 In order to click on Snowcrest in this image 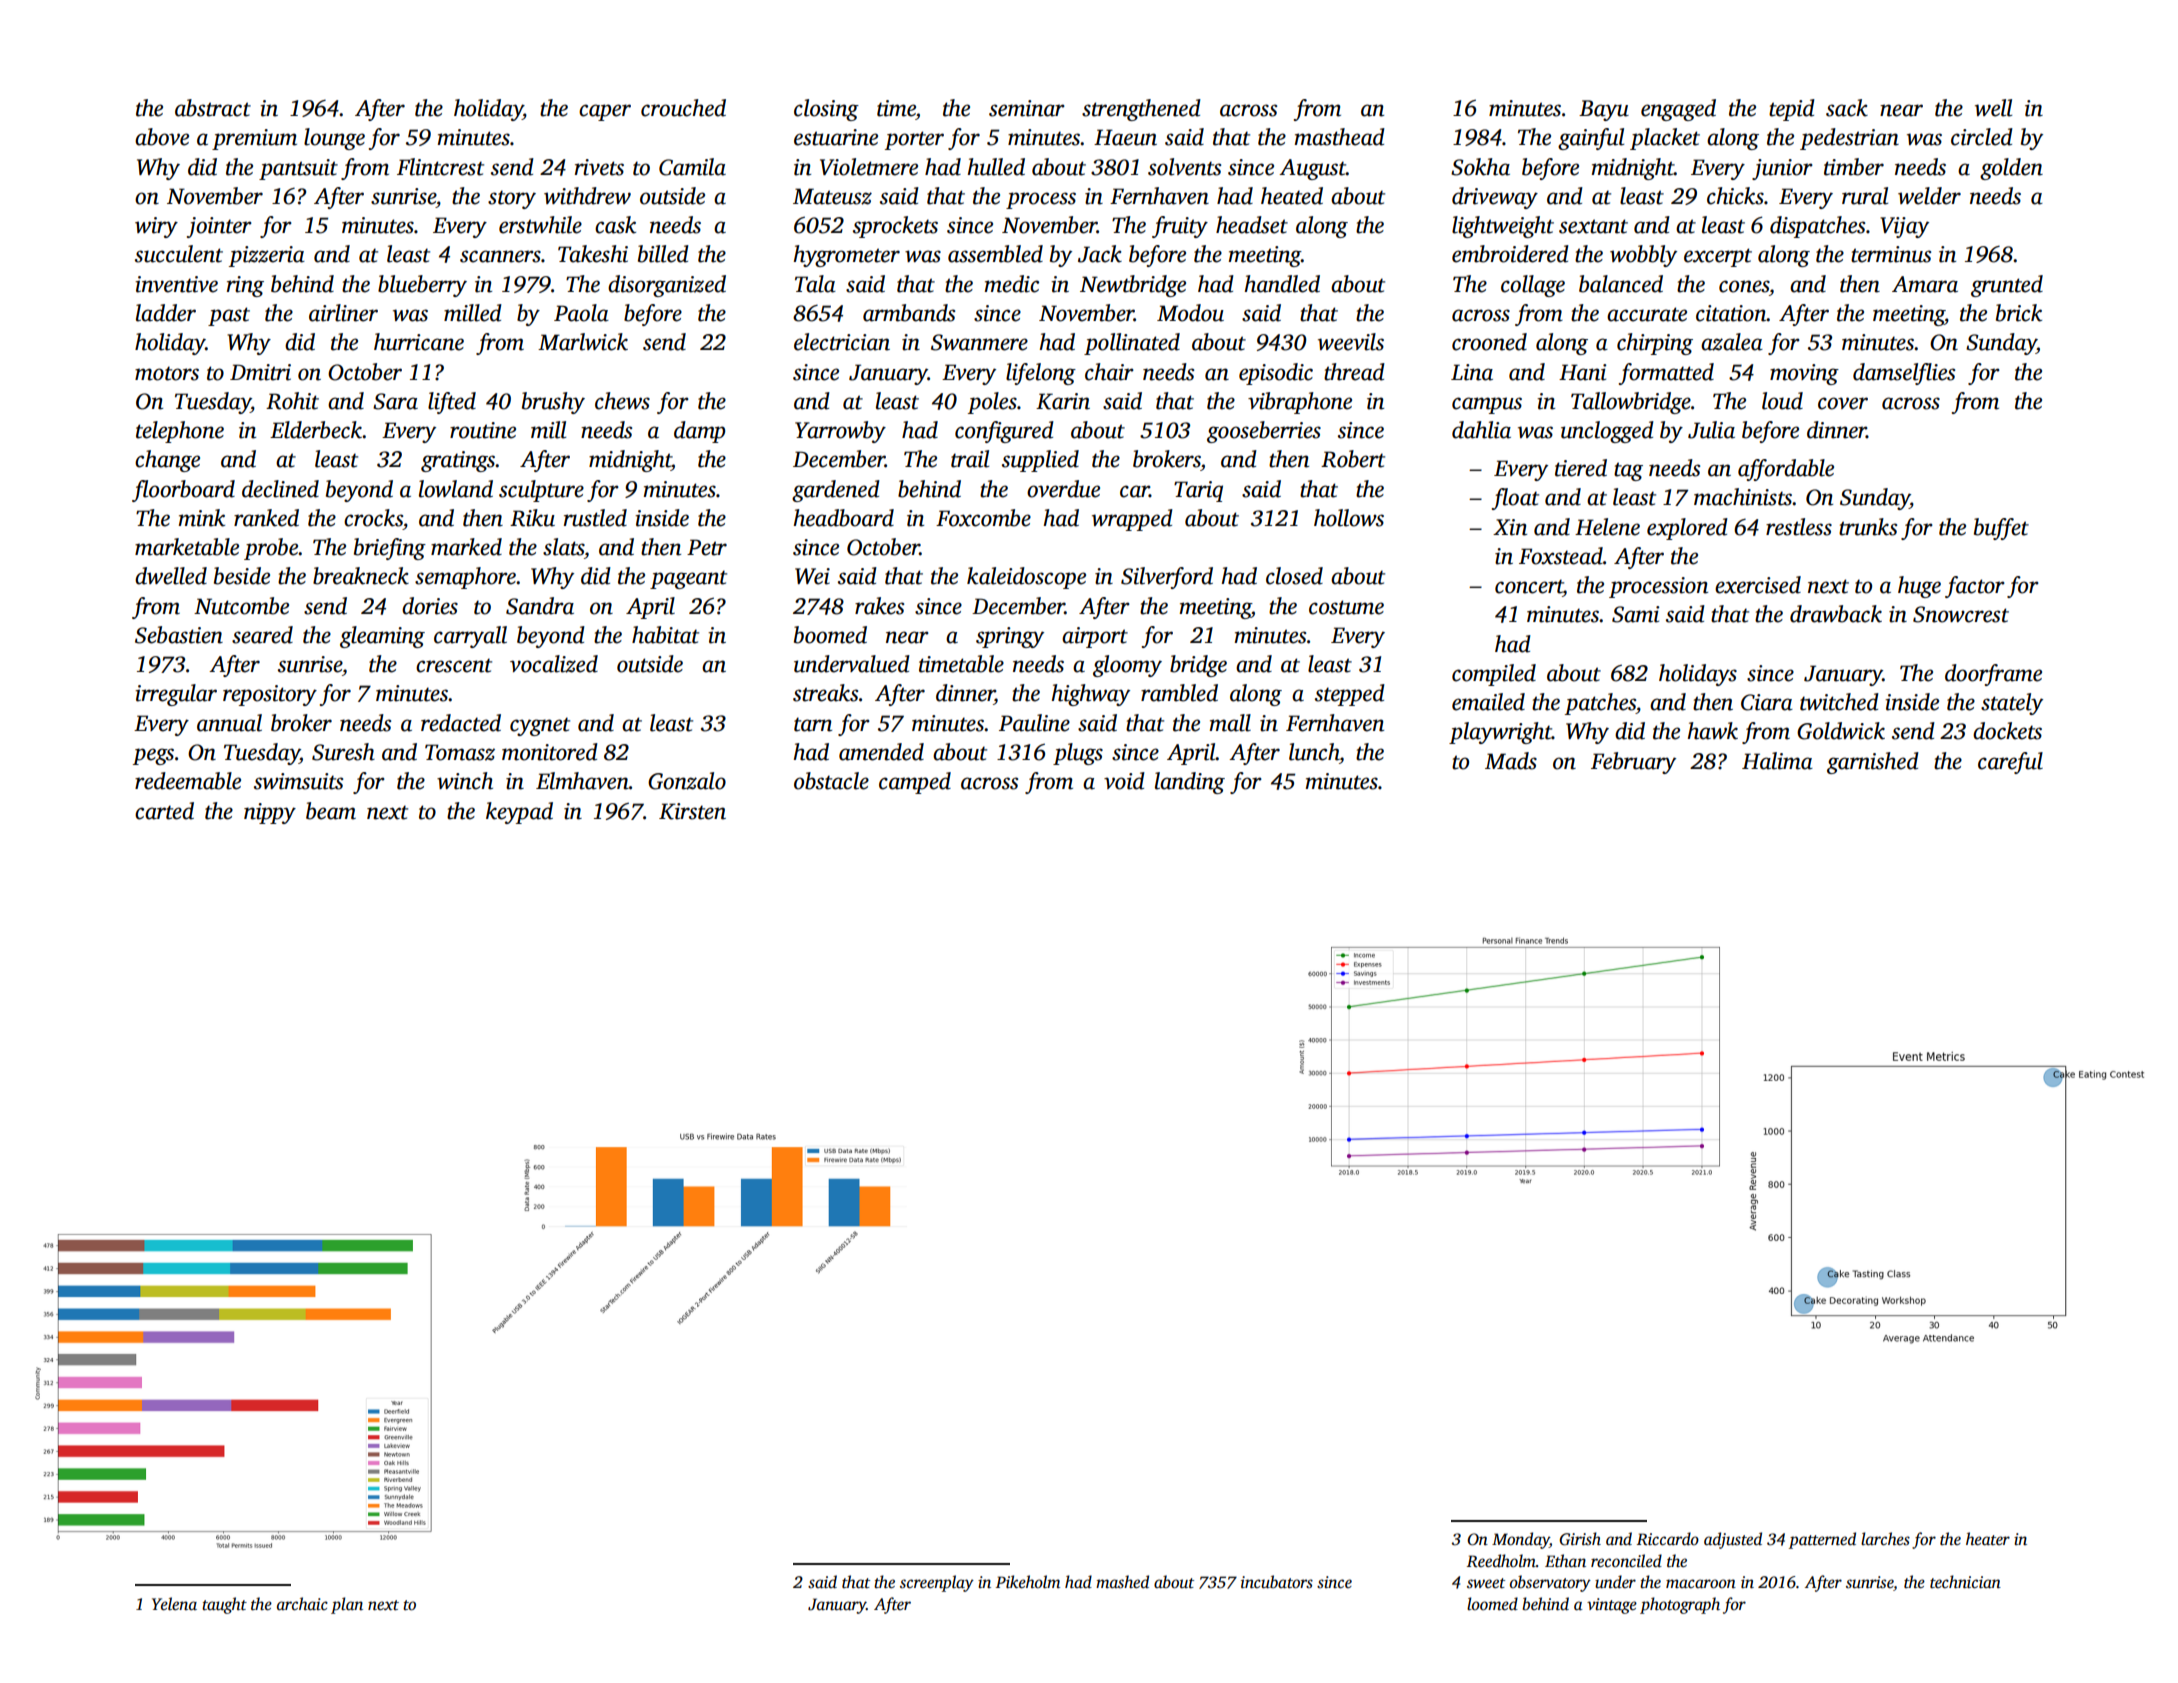, I will do `click(1961, 614)`.
